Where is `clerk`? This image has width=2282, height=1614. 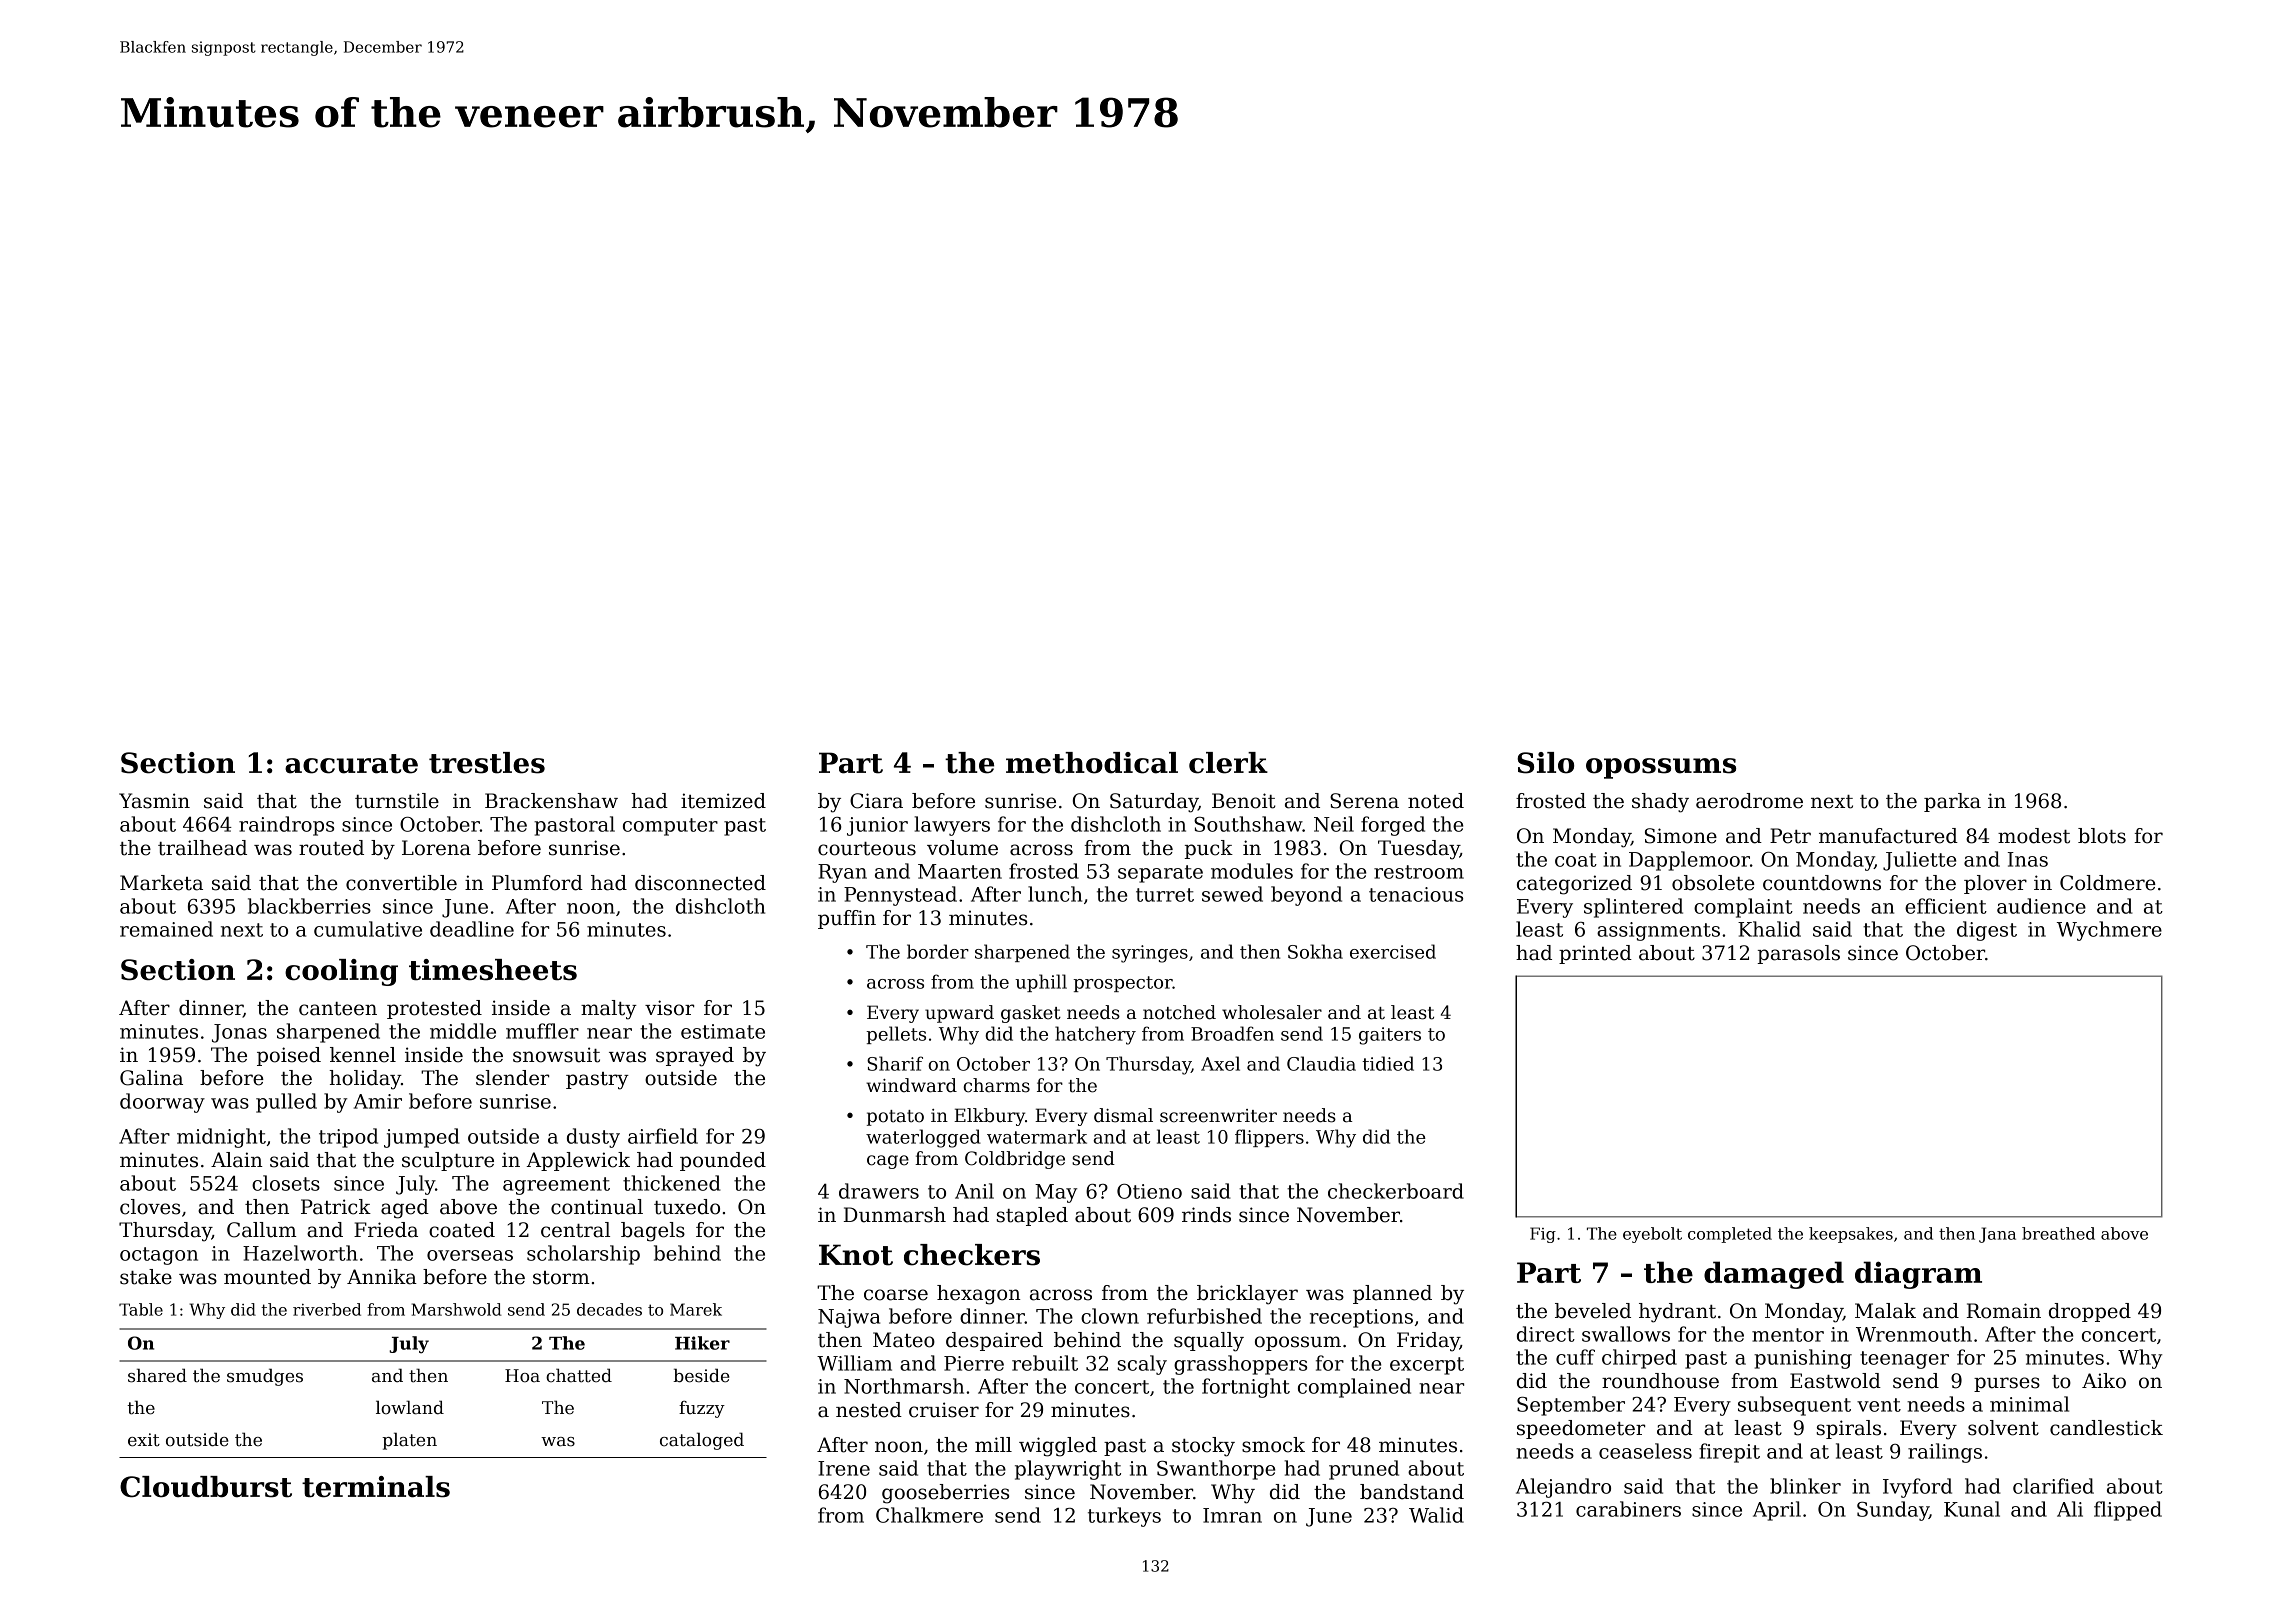 clerk is located at coordinates (1228, 763).
